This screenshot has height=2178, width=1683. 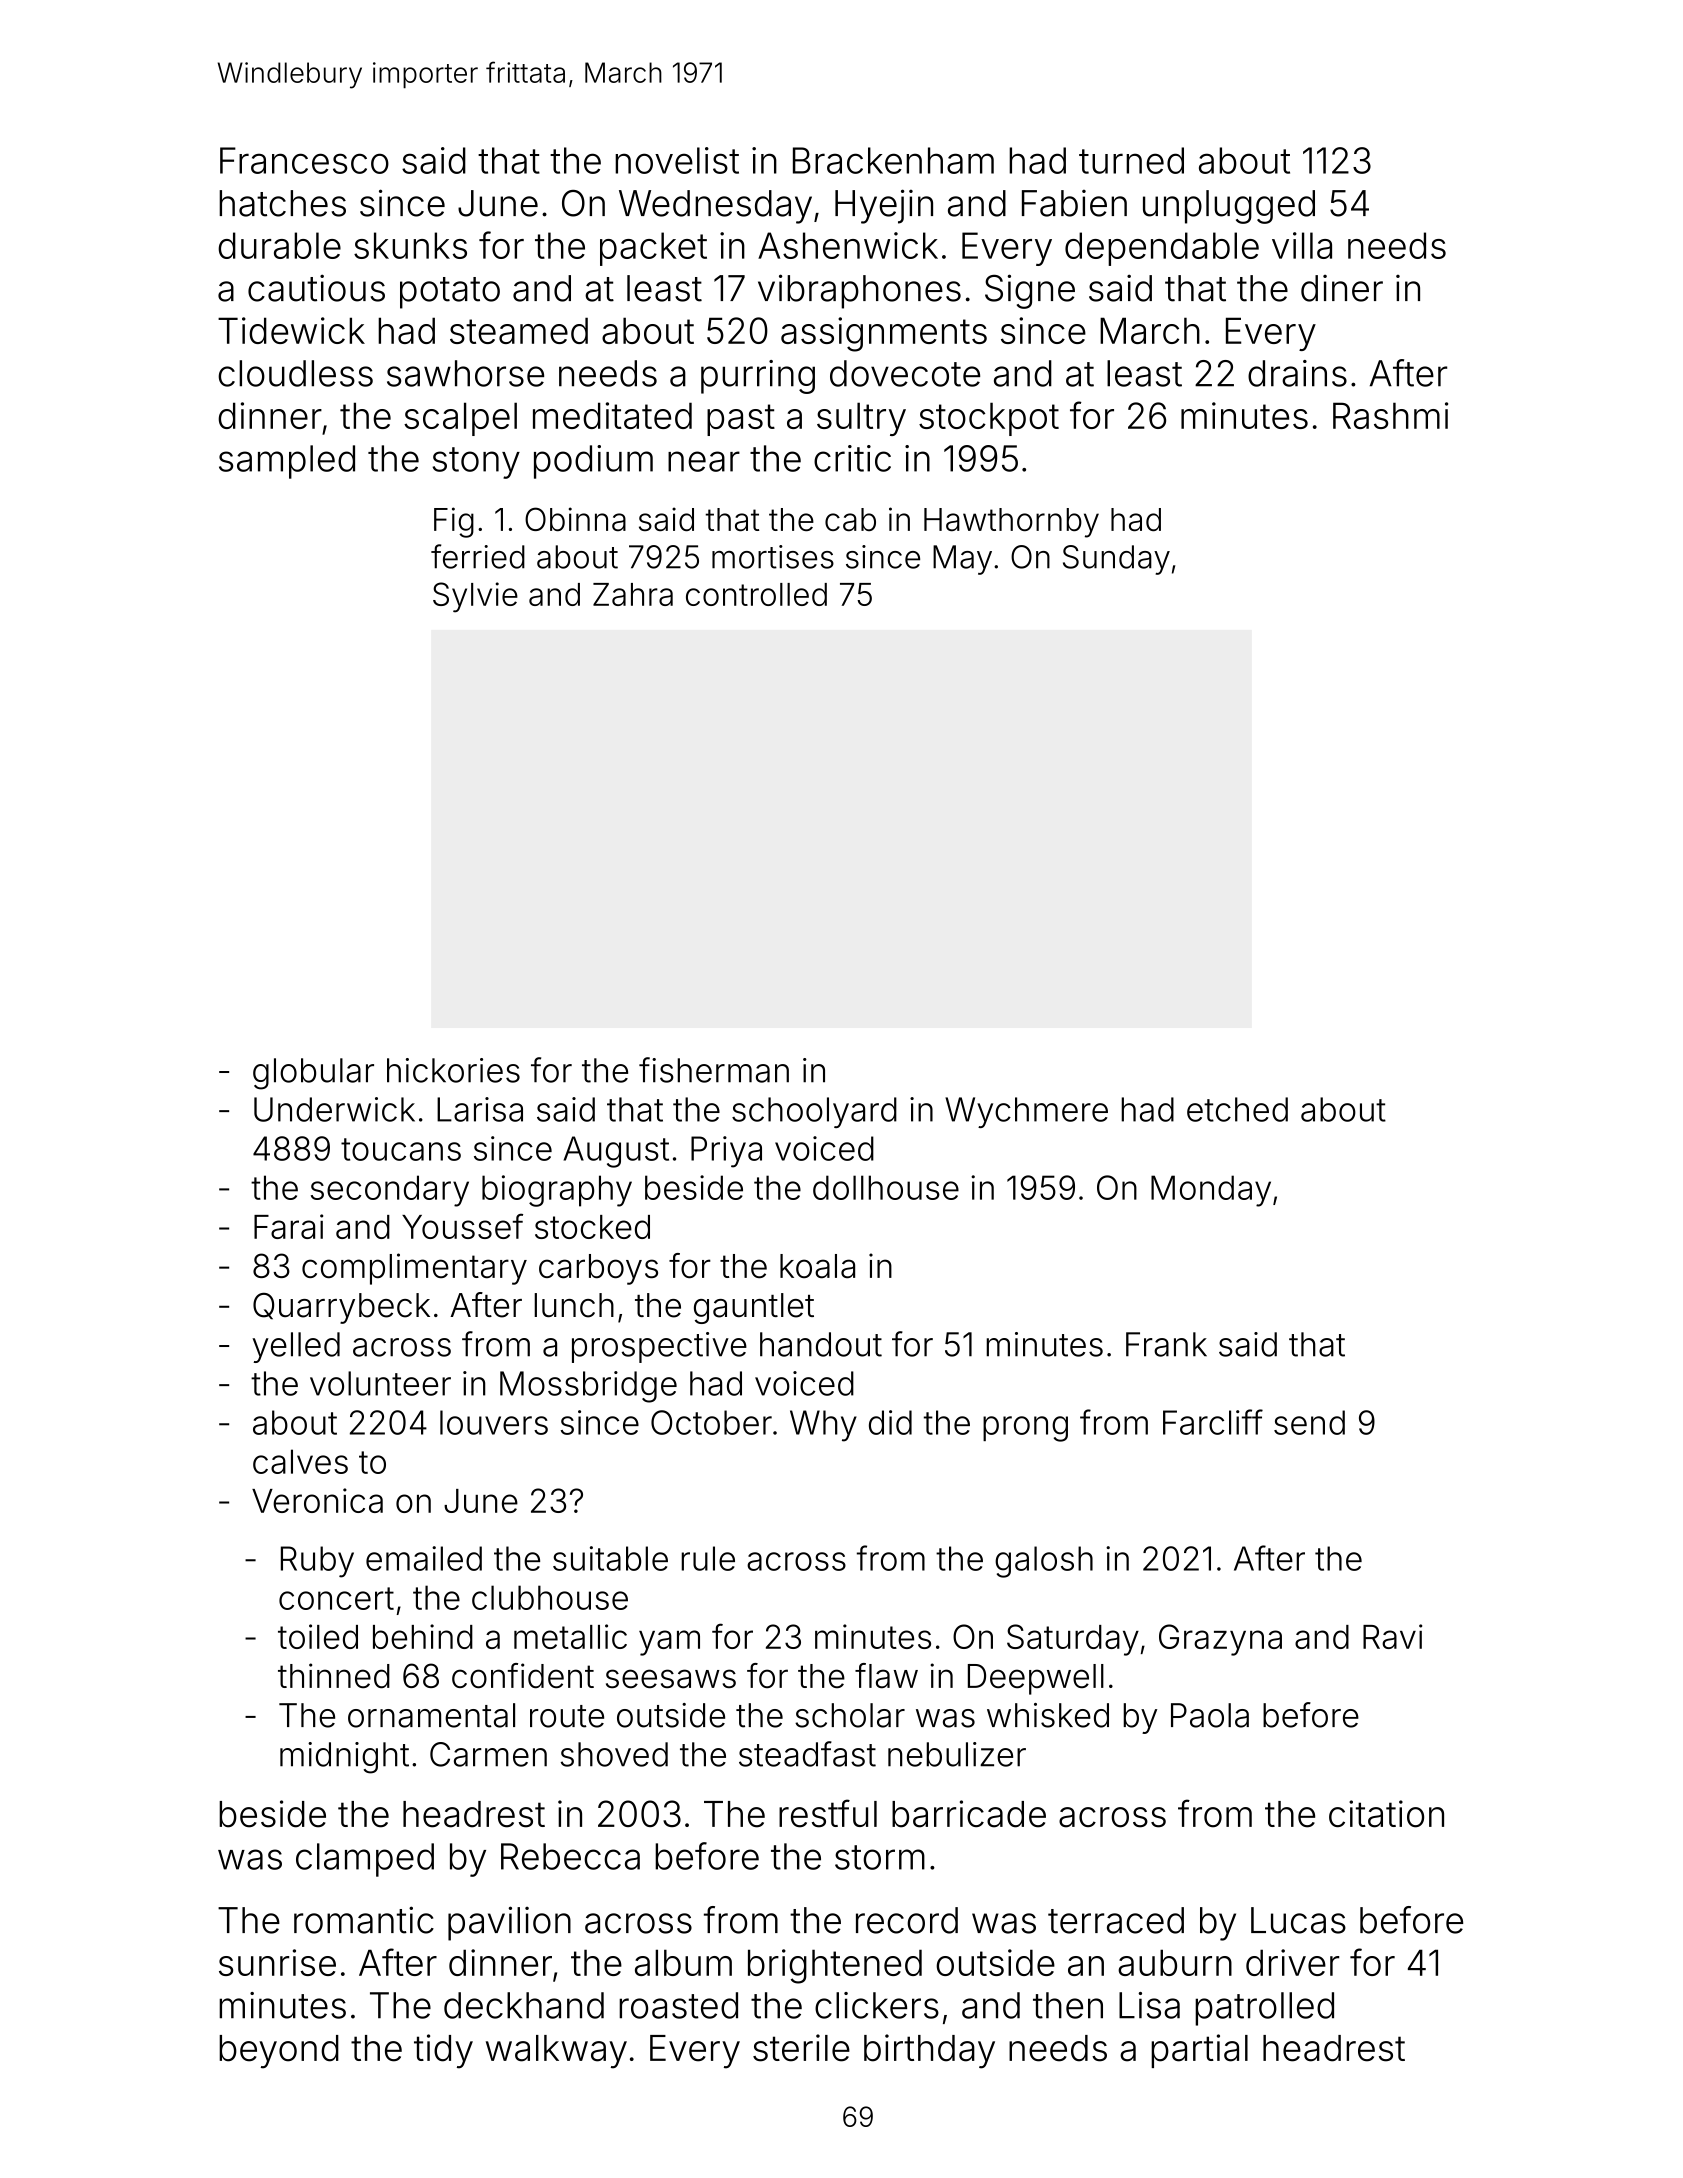 I want to click on beyond, so click(x=279, y=2052).
